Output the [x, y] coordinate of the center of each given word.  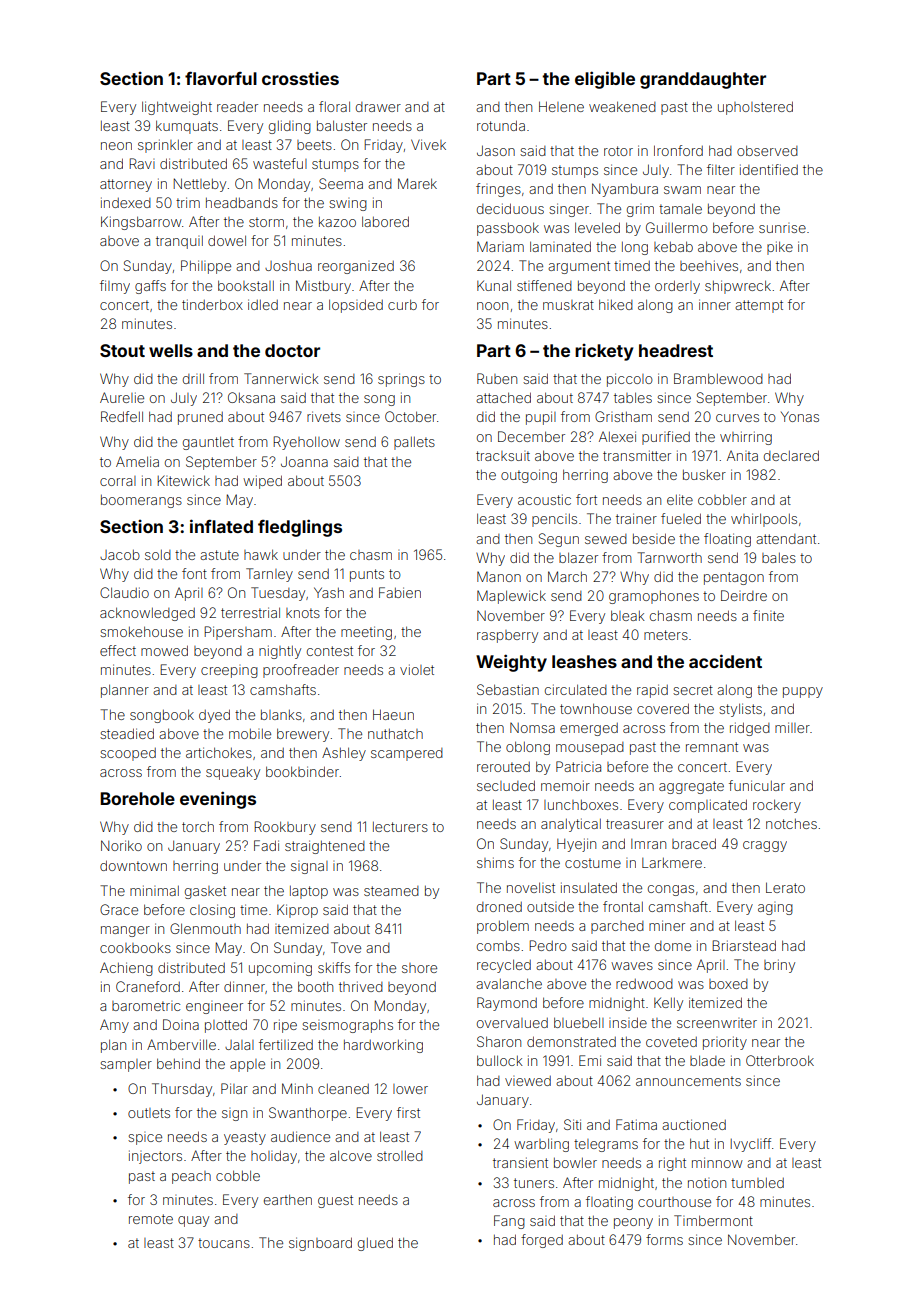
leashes [584, 661]
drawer [378, 107]
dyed [214, 716]
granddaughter [703, 80]
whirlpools [764, 520]
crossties [300, 78]
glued [375, 1244]
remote [151, 1219]
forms [664, 1239]
